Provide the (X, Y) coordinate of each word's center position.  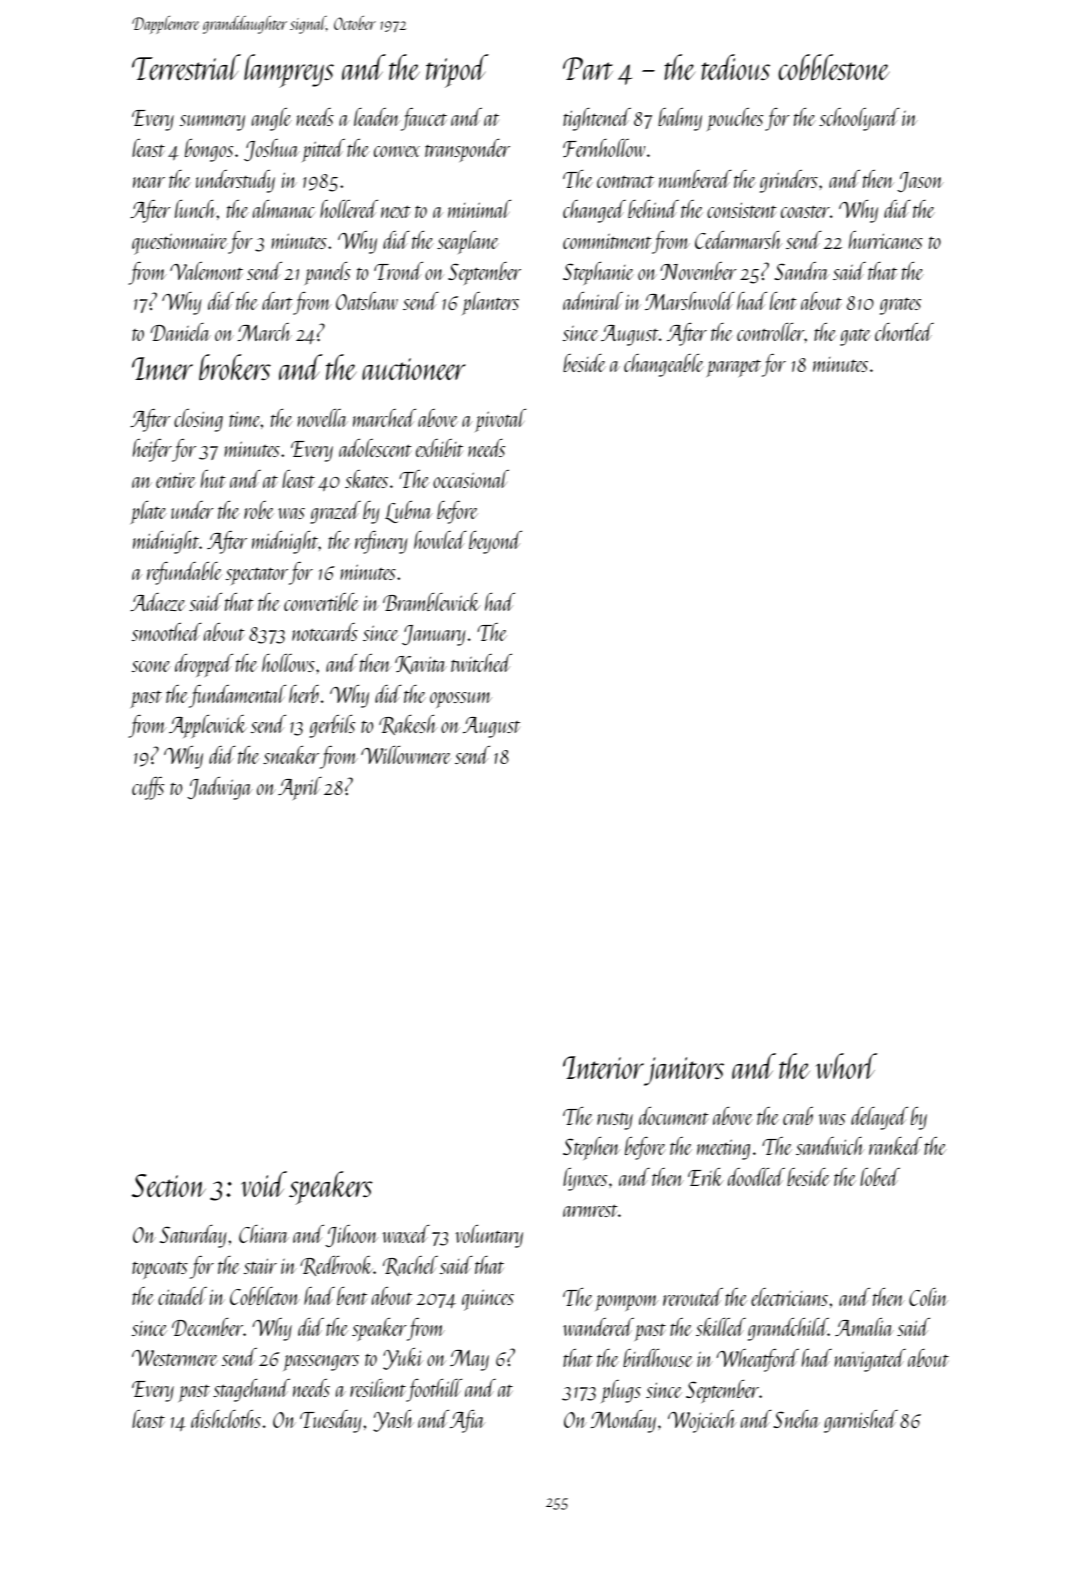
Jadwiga (220, 788)
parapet (734, 369)
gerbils (332, 726)
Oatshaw (367, 301)
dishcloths (226, 1419)
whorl (846, 1066)
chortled (904, 332)
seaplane (468, 242)
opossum (461, 700)
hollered (349, 209)
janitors (684, 1071)
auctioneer (414, 369)
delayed (879, 1118)
